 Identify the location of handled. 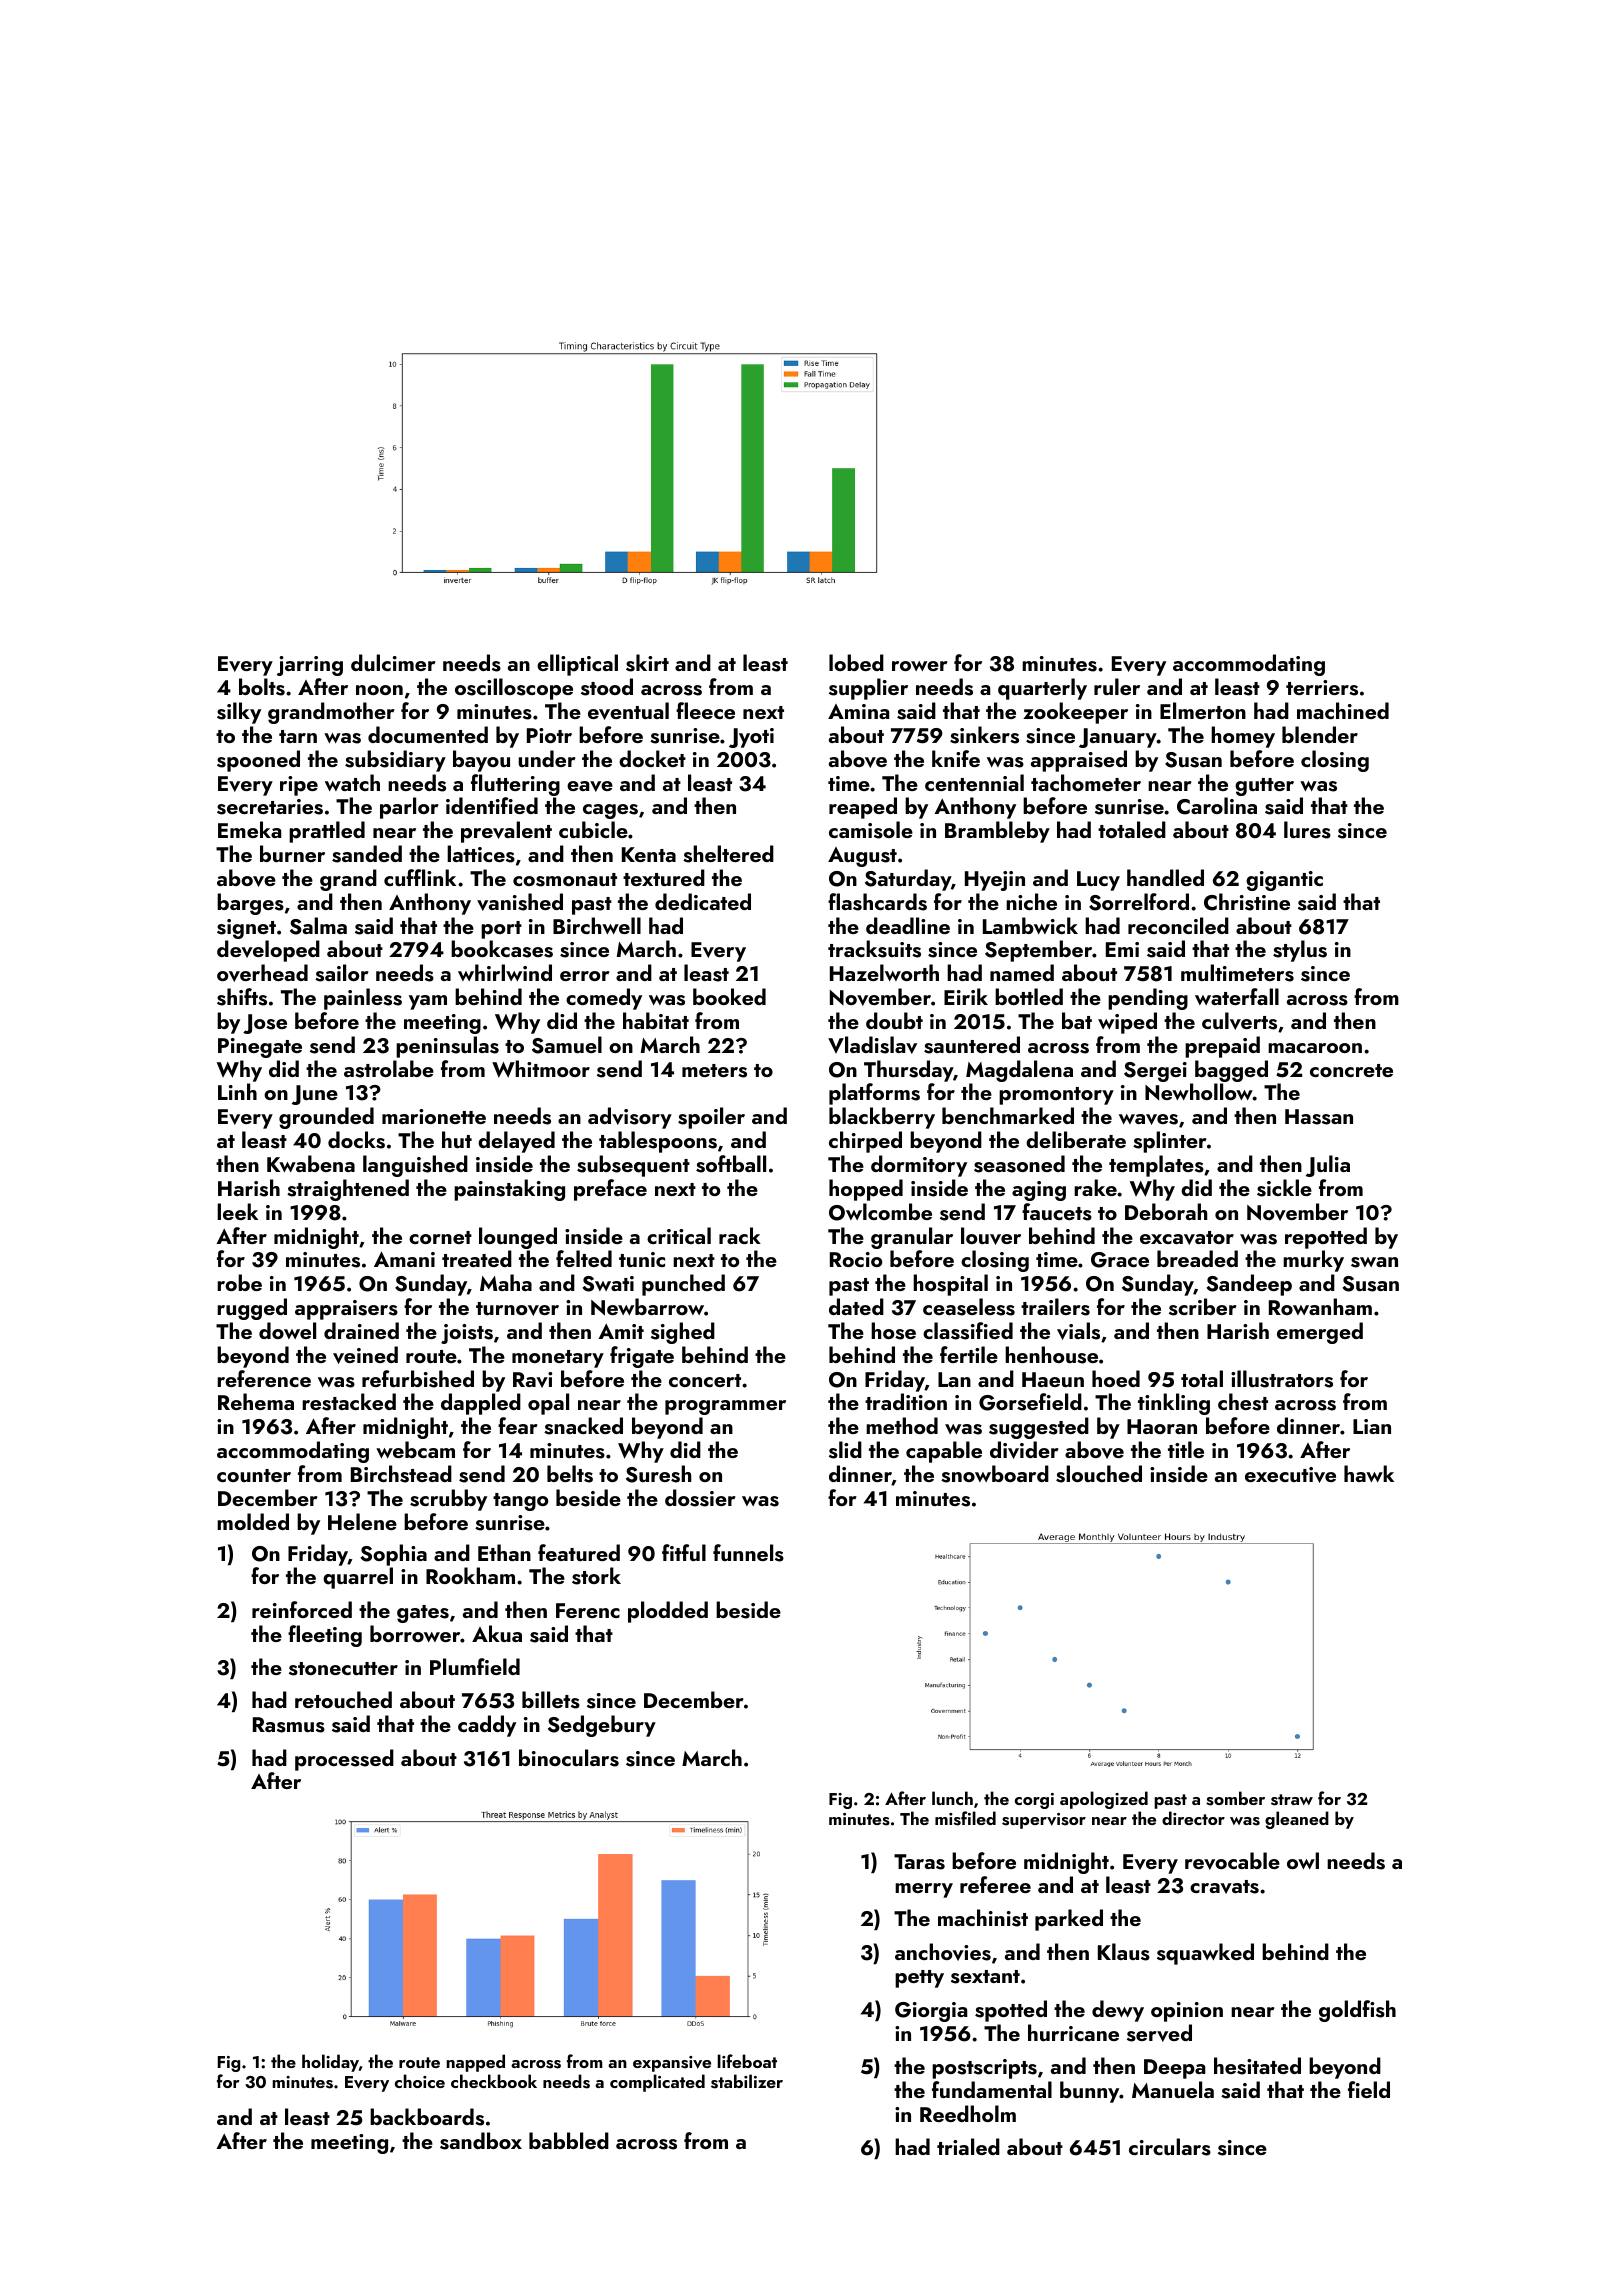
(1165, 877).
